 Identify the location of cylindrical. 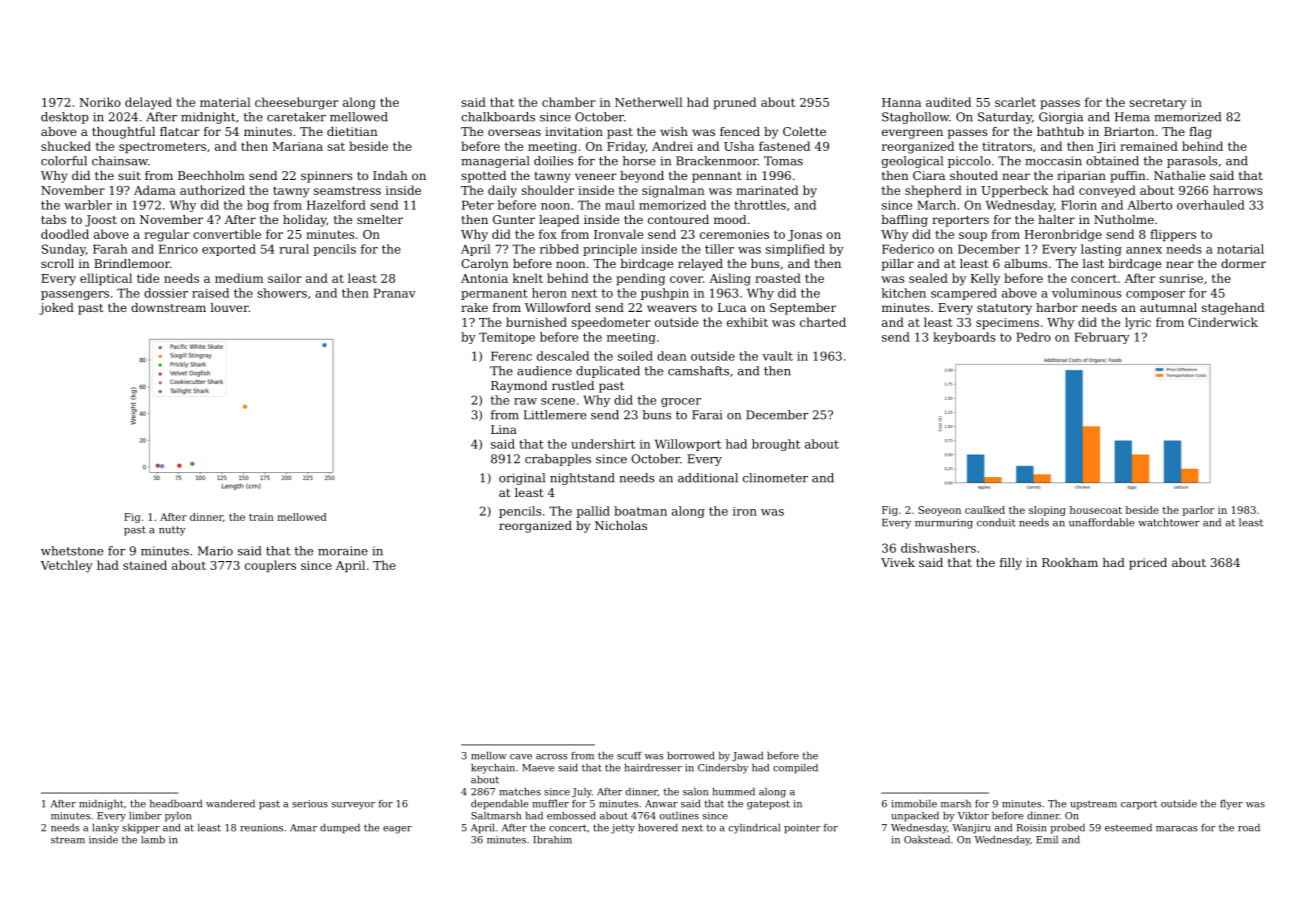
(754, 829).
